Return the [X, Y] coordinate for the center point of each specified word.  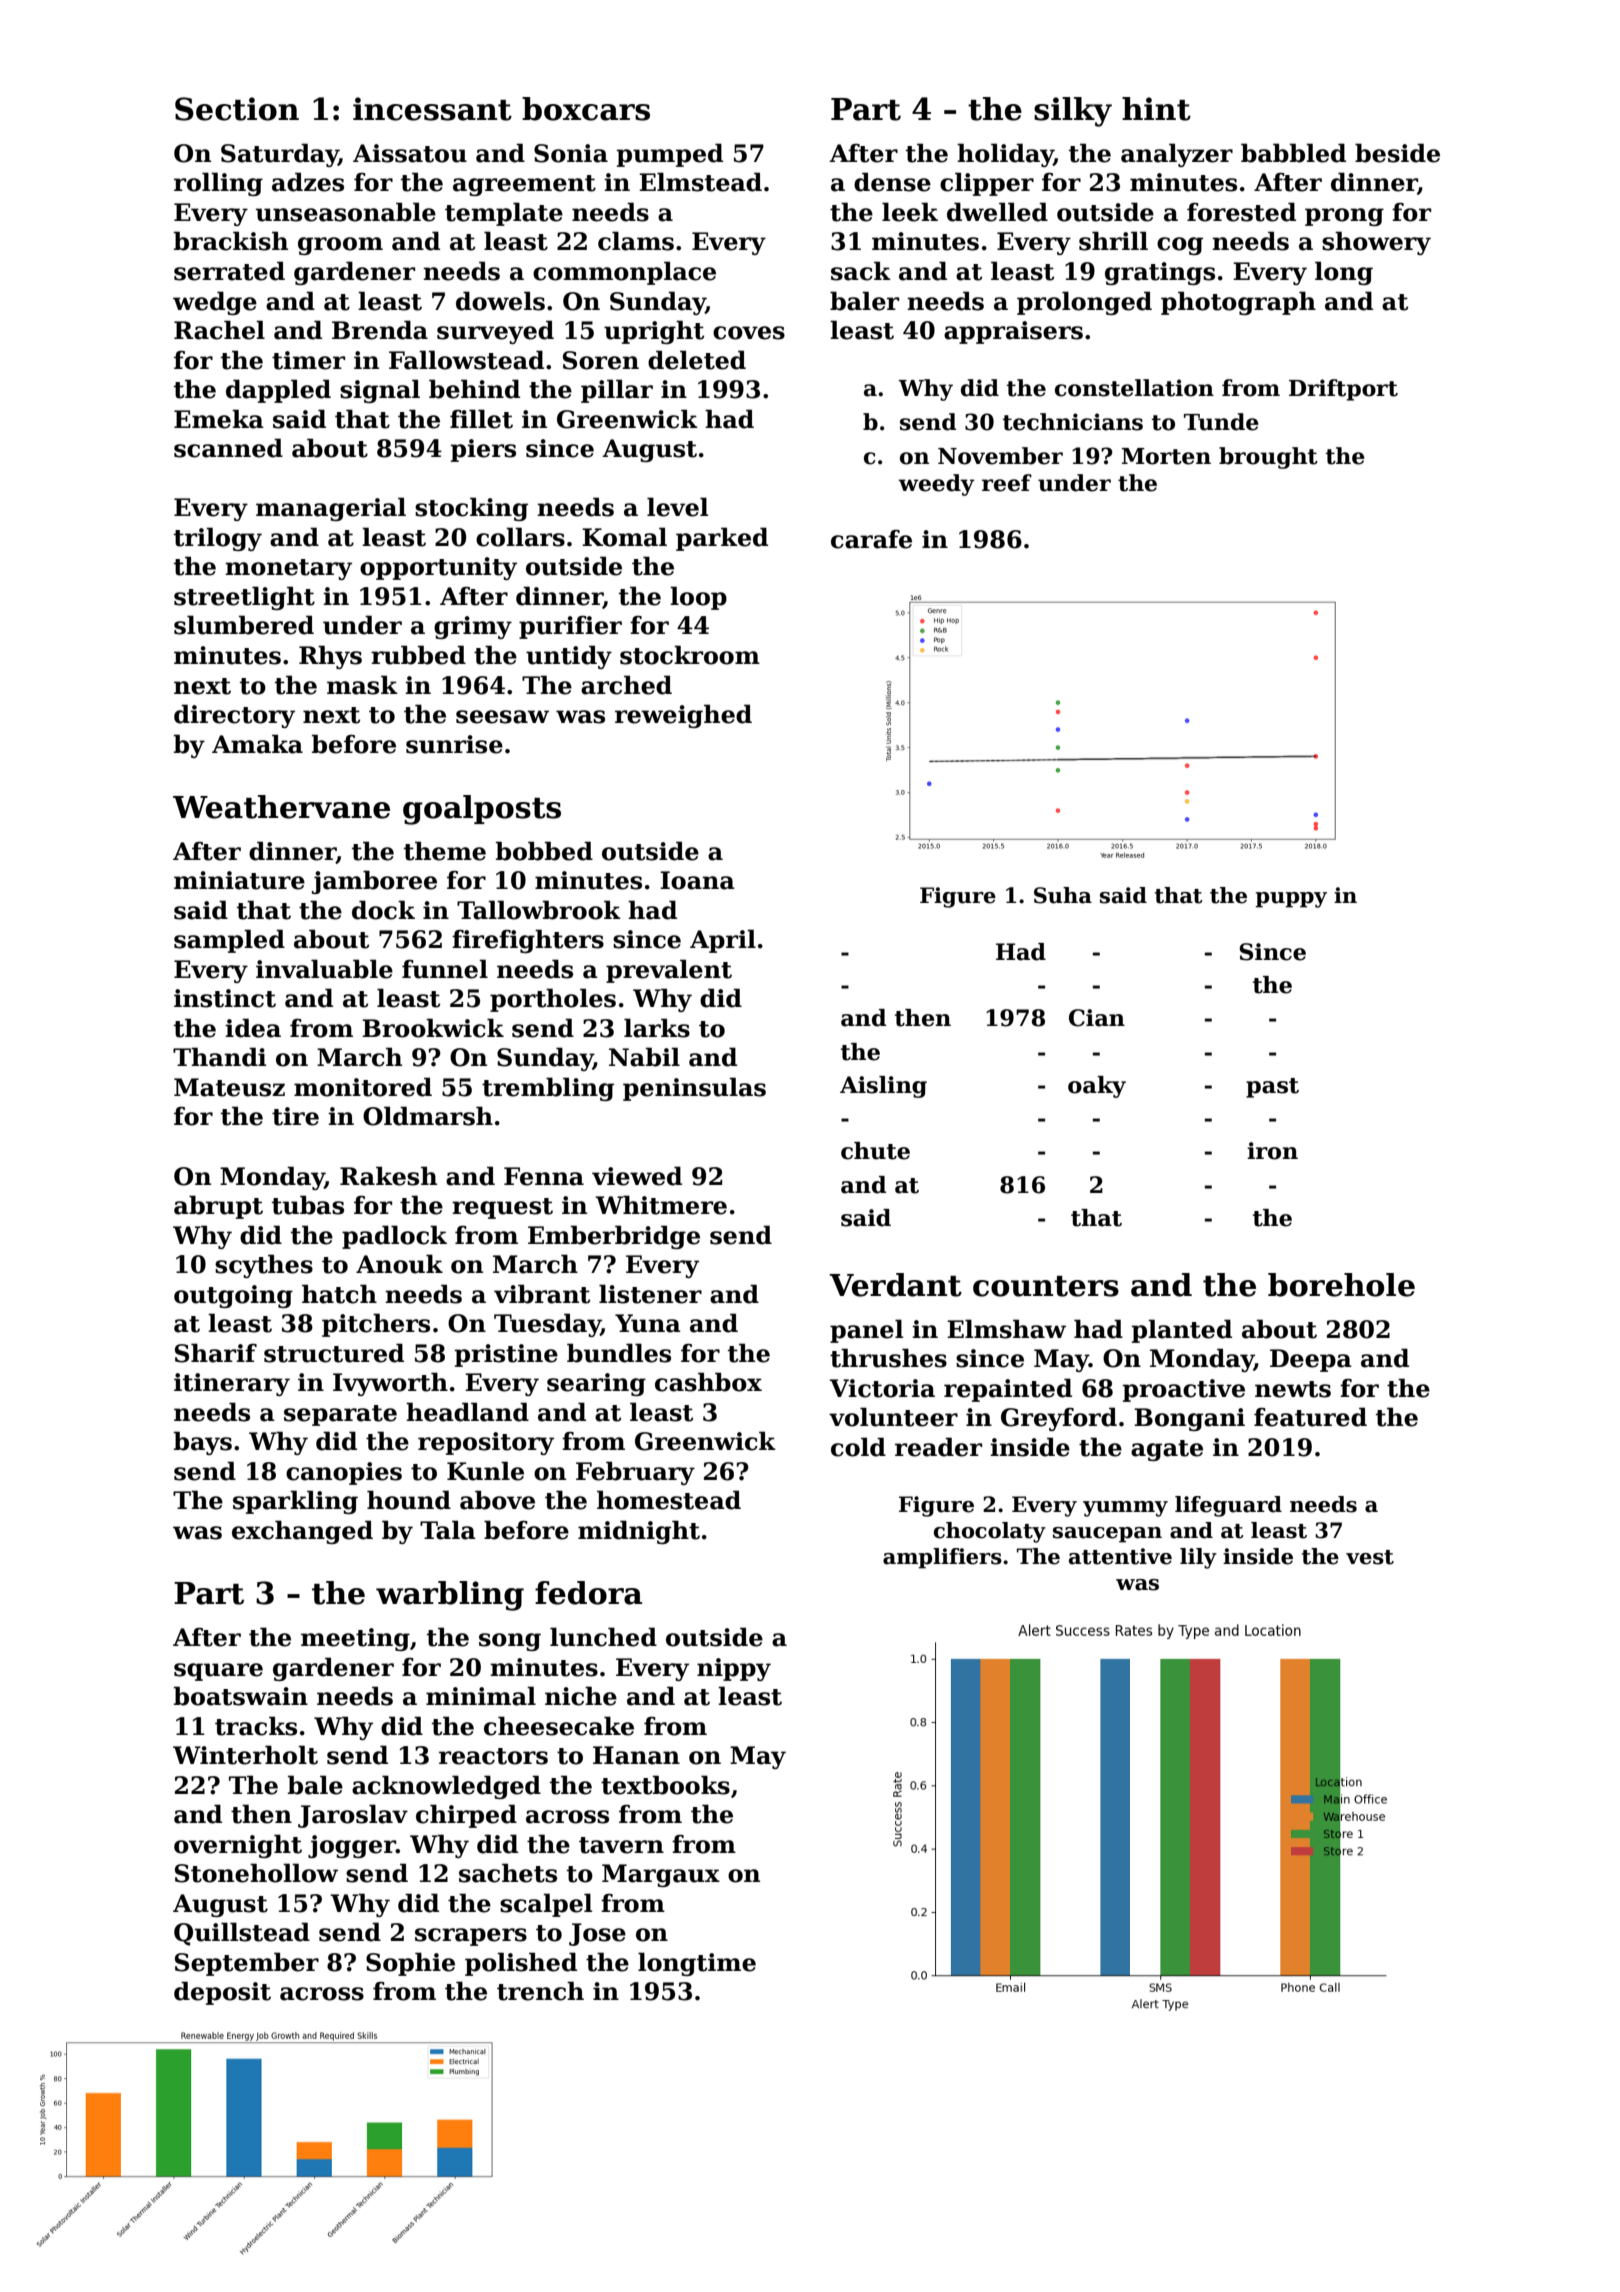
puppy [1291, 900]
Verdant [895, 1285]
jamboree [374, 882]
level [677, 507]
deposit [222, 1993]
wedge [215, 303]
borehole [1341, 1285]
